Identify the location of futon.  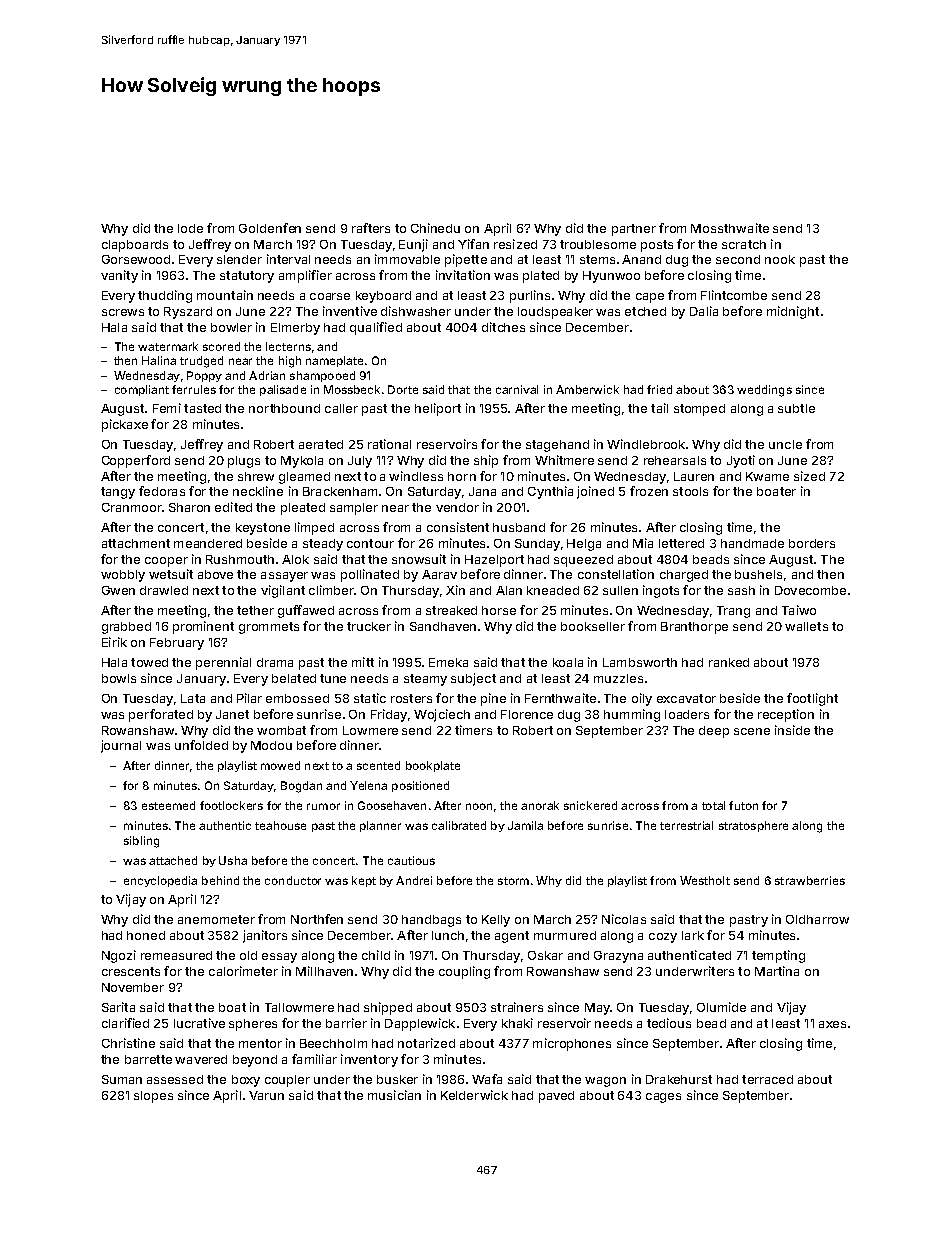
(743, 805).
